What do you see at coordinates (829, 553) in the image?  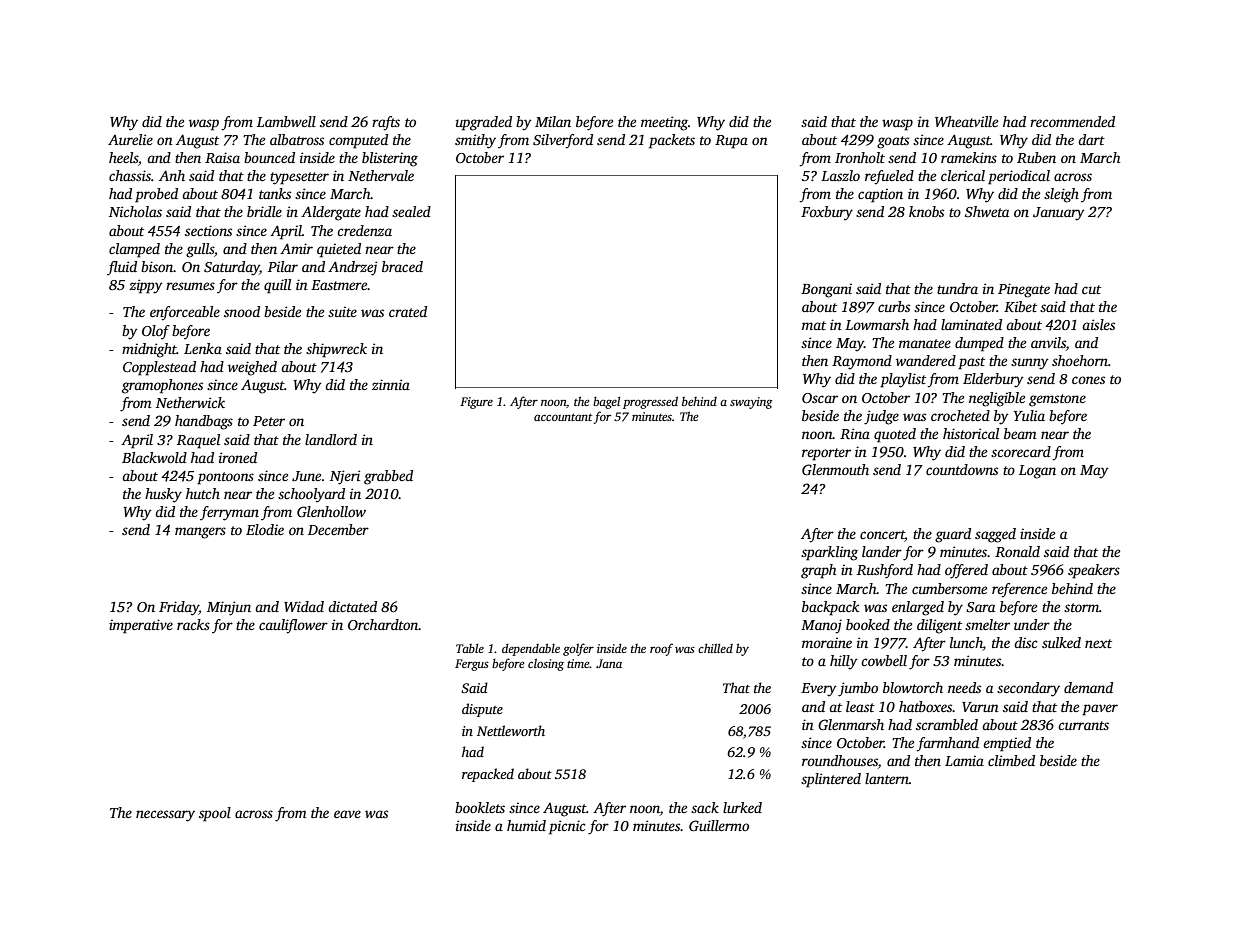 I see `sparkling` at bounding box center [829, 553].
